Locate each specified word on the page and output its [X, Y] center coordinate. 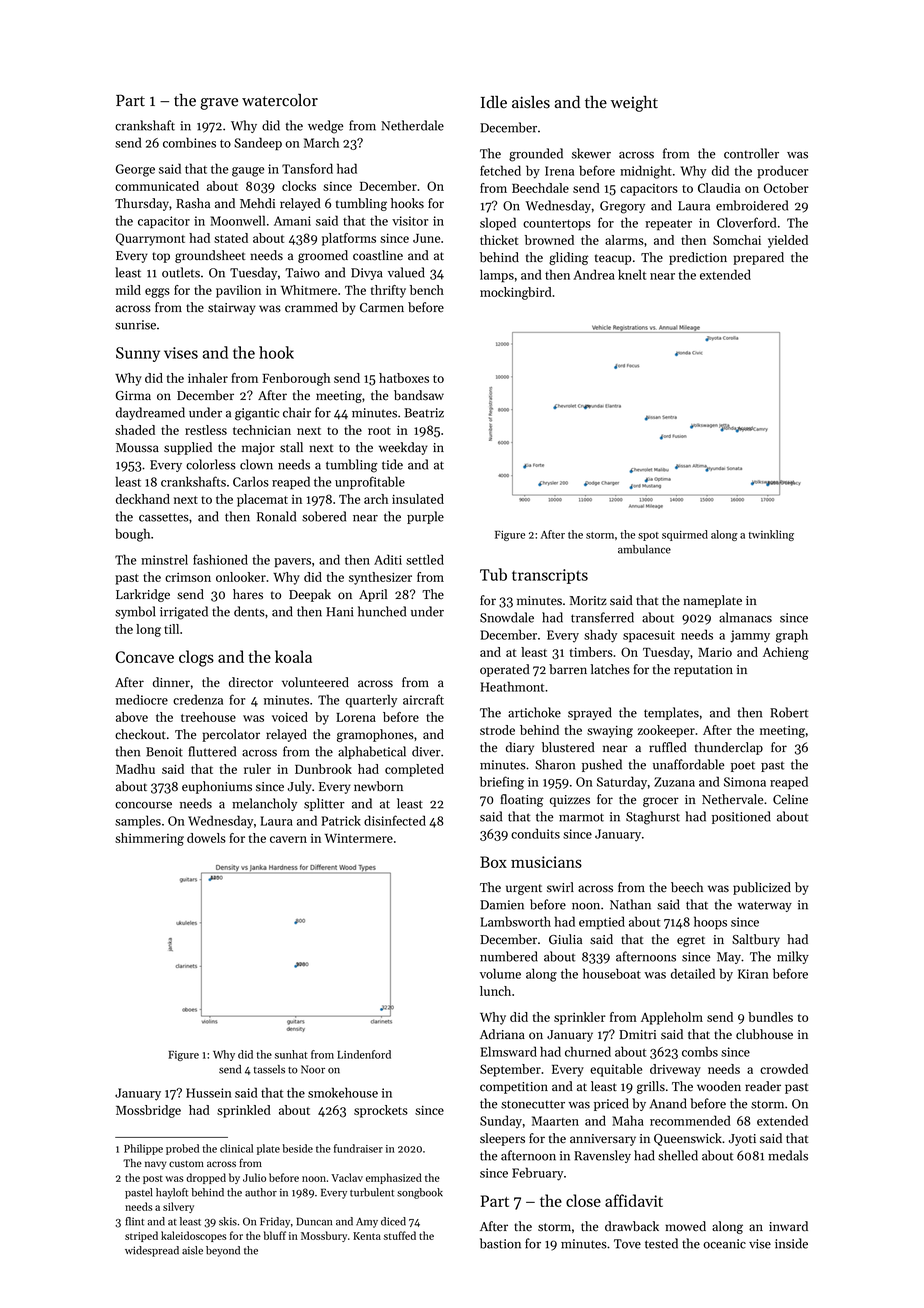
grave [219, 104]
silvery [178, 1207]
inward [788, 1226]
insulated [418, 499]
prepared [758, 258]
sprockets [381, 1111]
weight [634, 104]
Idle [494, 102]
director [251, 682]
